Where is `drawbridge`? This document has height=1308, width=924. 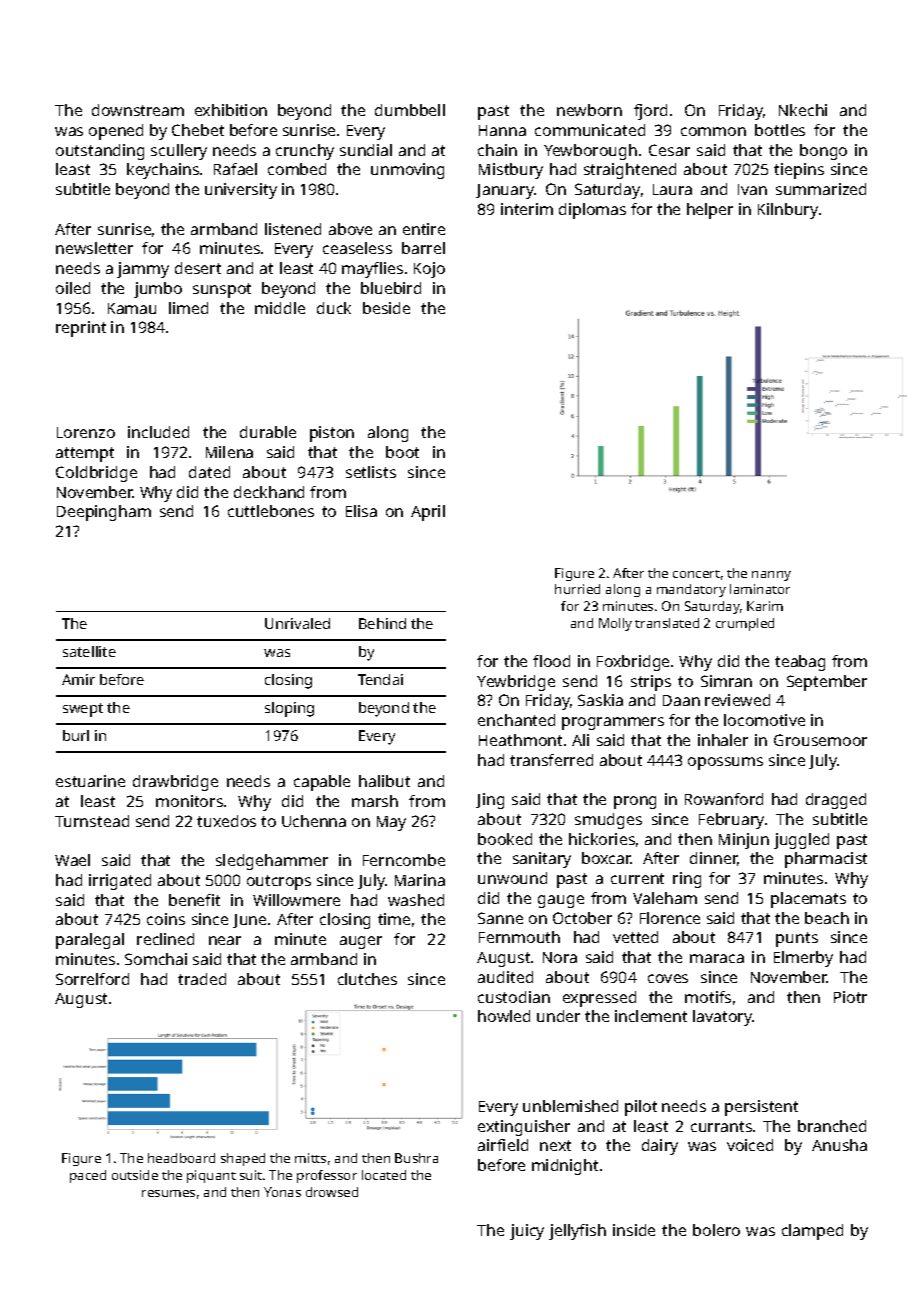
drawbridge is located at coordinates (175, 783).
